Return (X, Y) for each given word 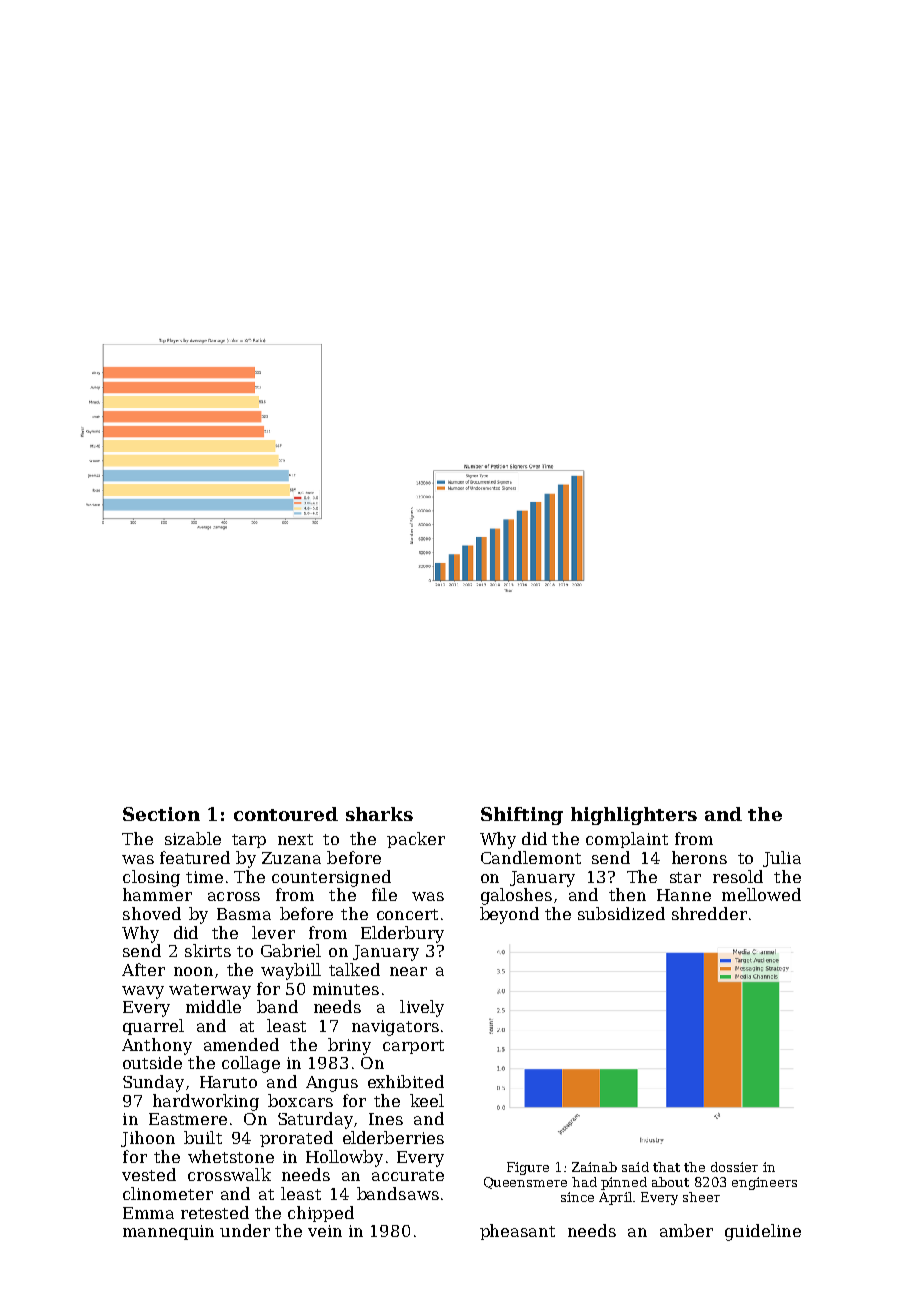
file (384, 894)
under (245, 1230)
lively (422, 1008)
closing (151, 878)
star (685, 877)
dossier (734, 1167)
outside (152, 1062)
